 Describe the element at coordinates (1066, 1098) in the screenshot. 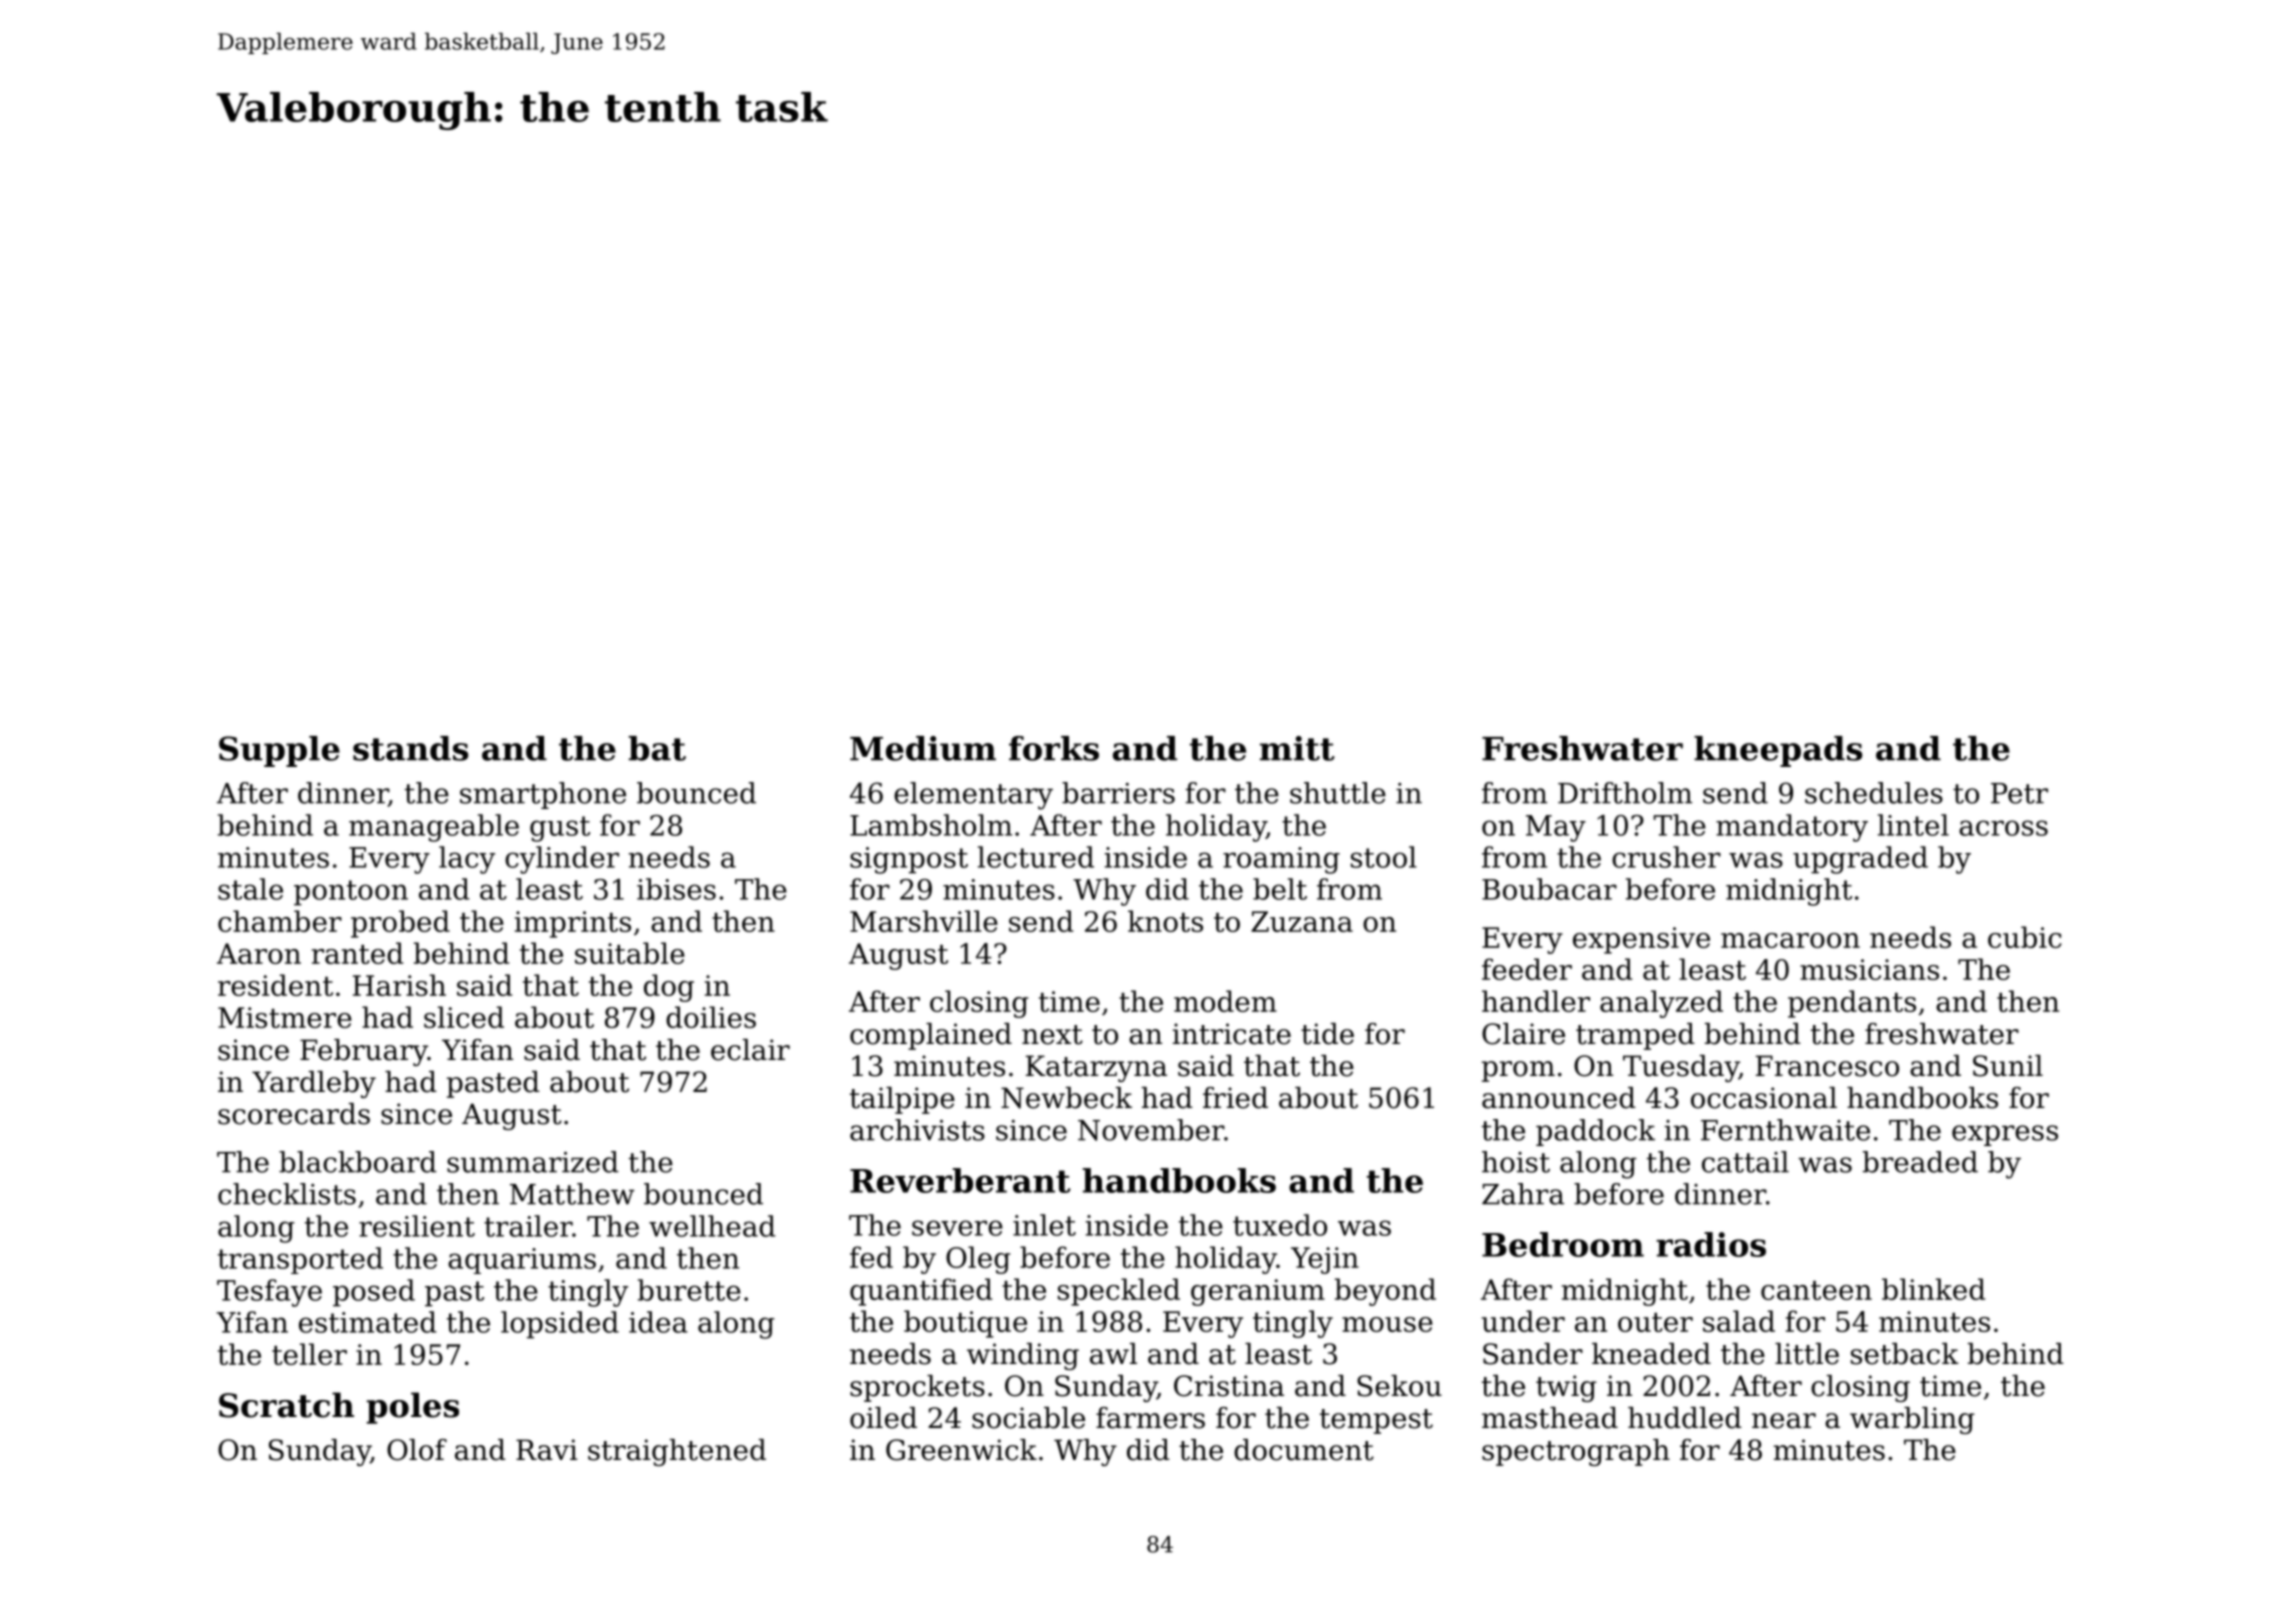

I see `Newbeck` at that location.
